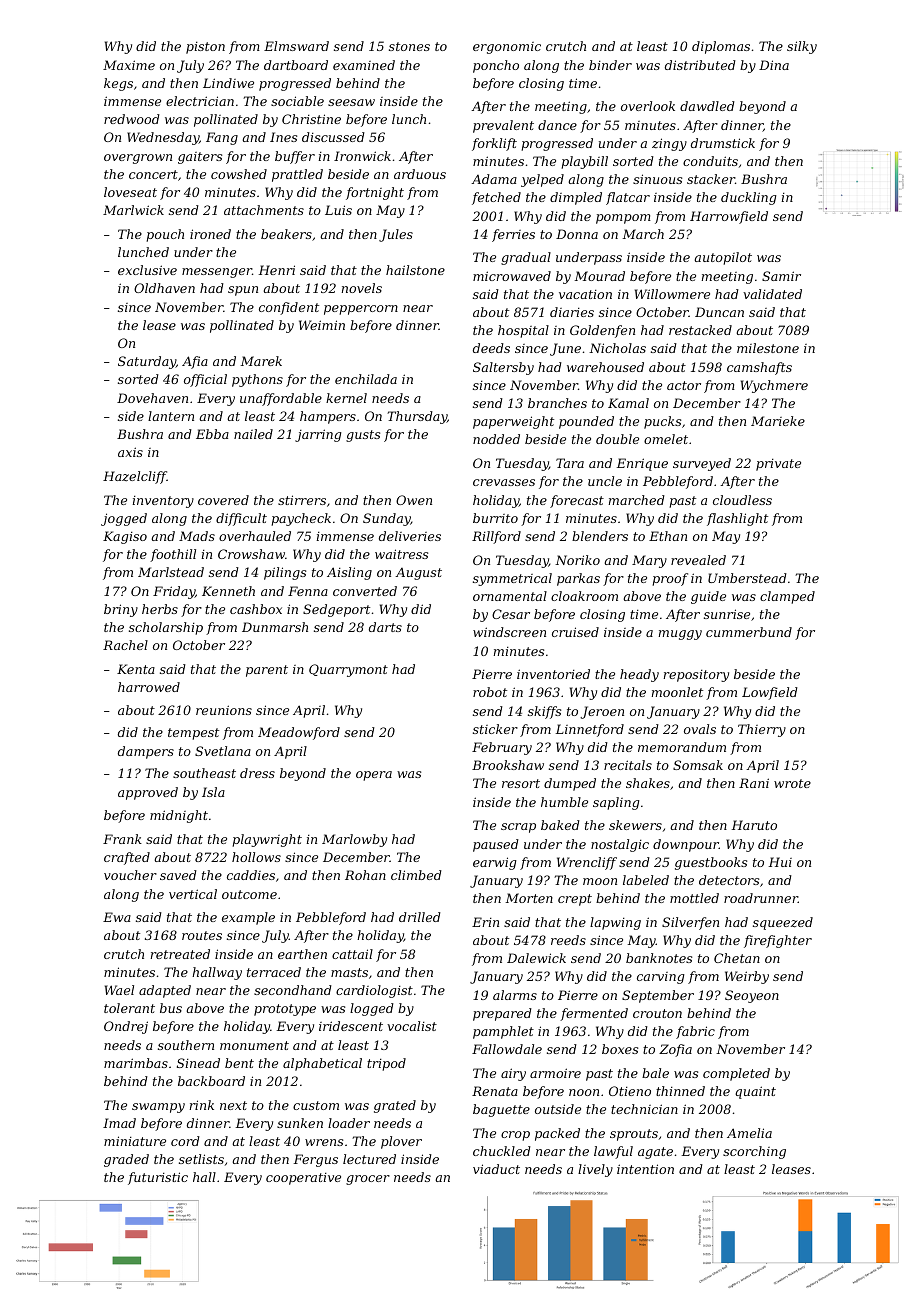 The height and width of the screenshot is (1308, 924). What do you see at coordinates (578, 579) in the screenshot?
I see `parkas` at bounding box center [578, 579].
